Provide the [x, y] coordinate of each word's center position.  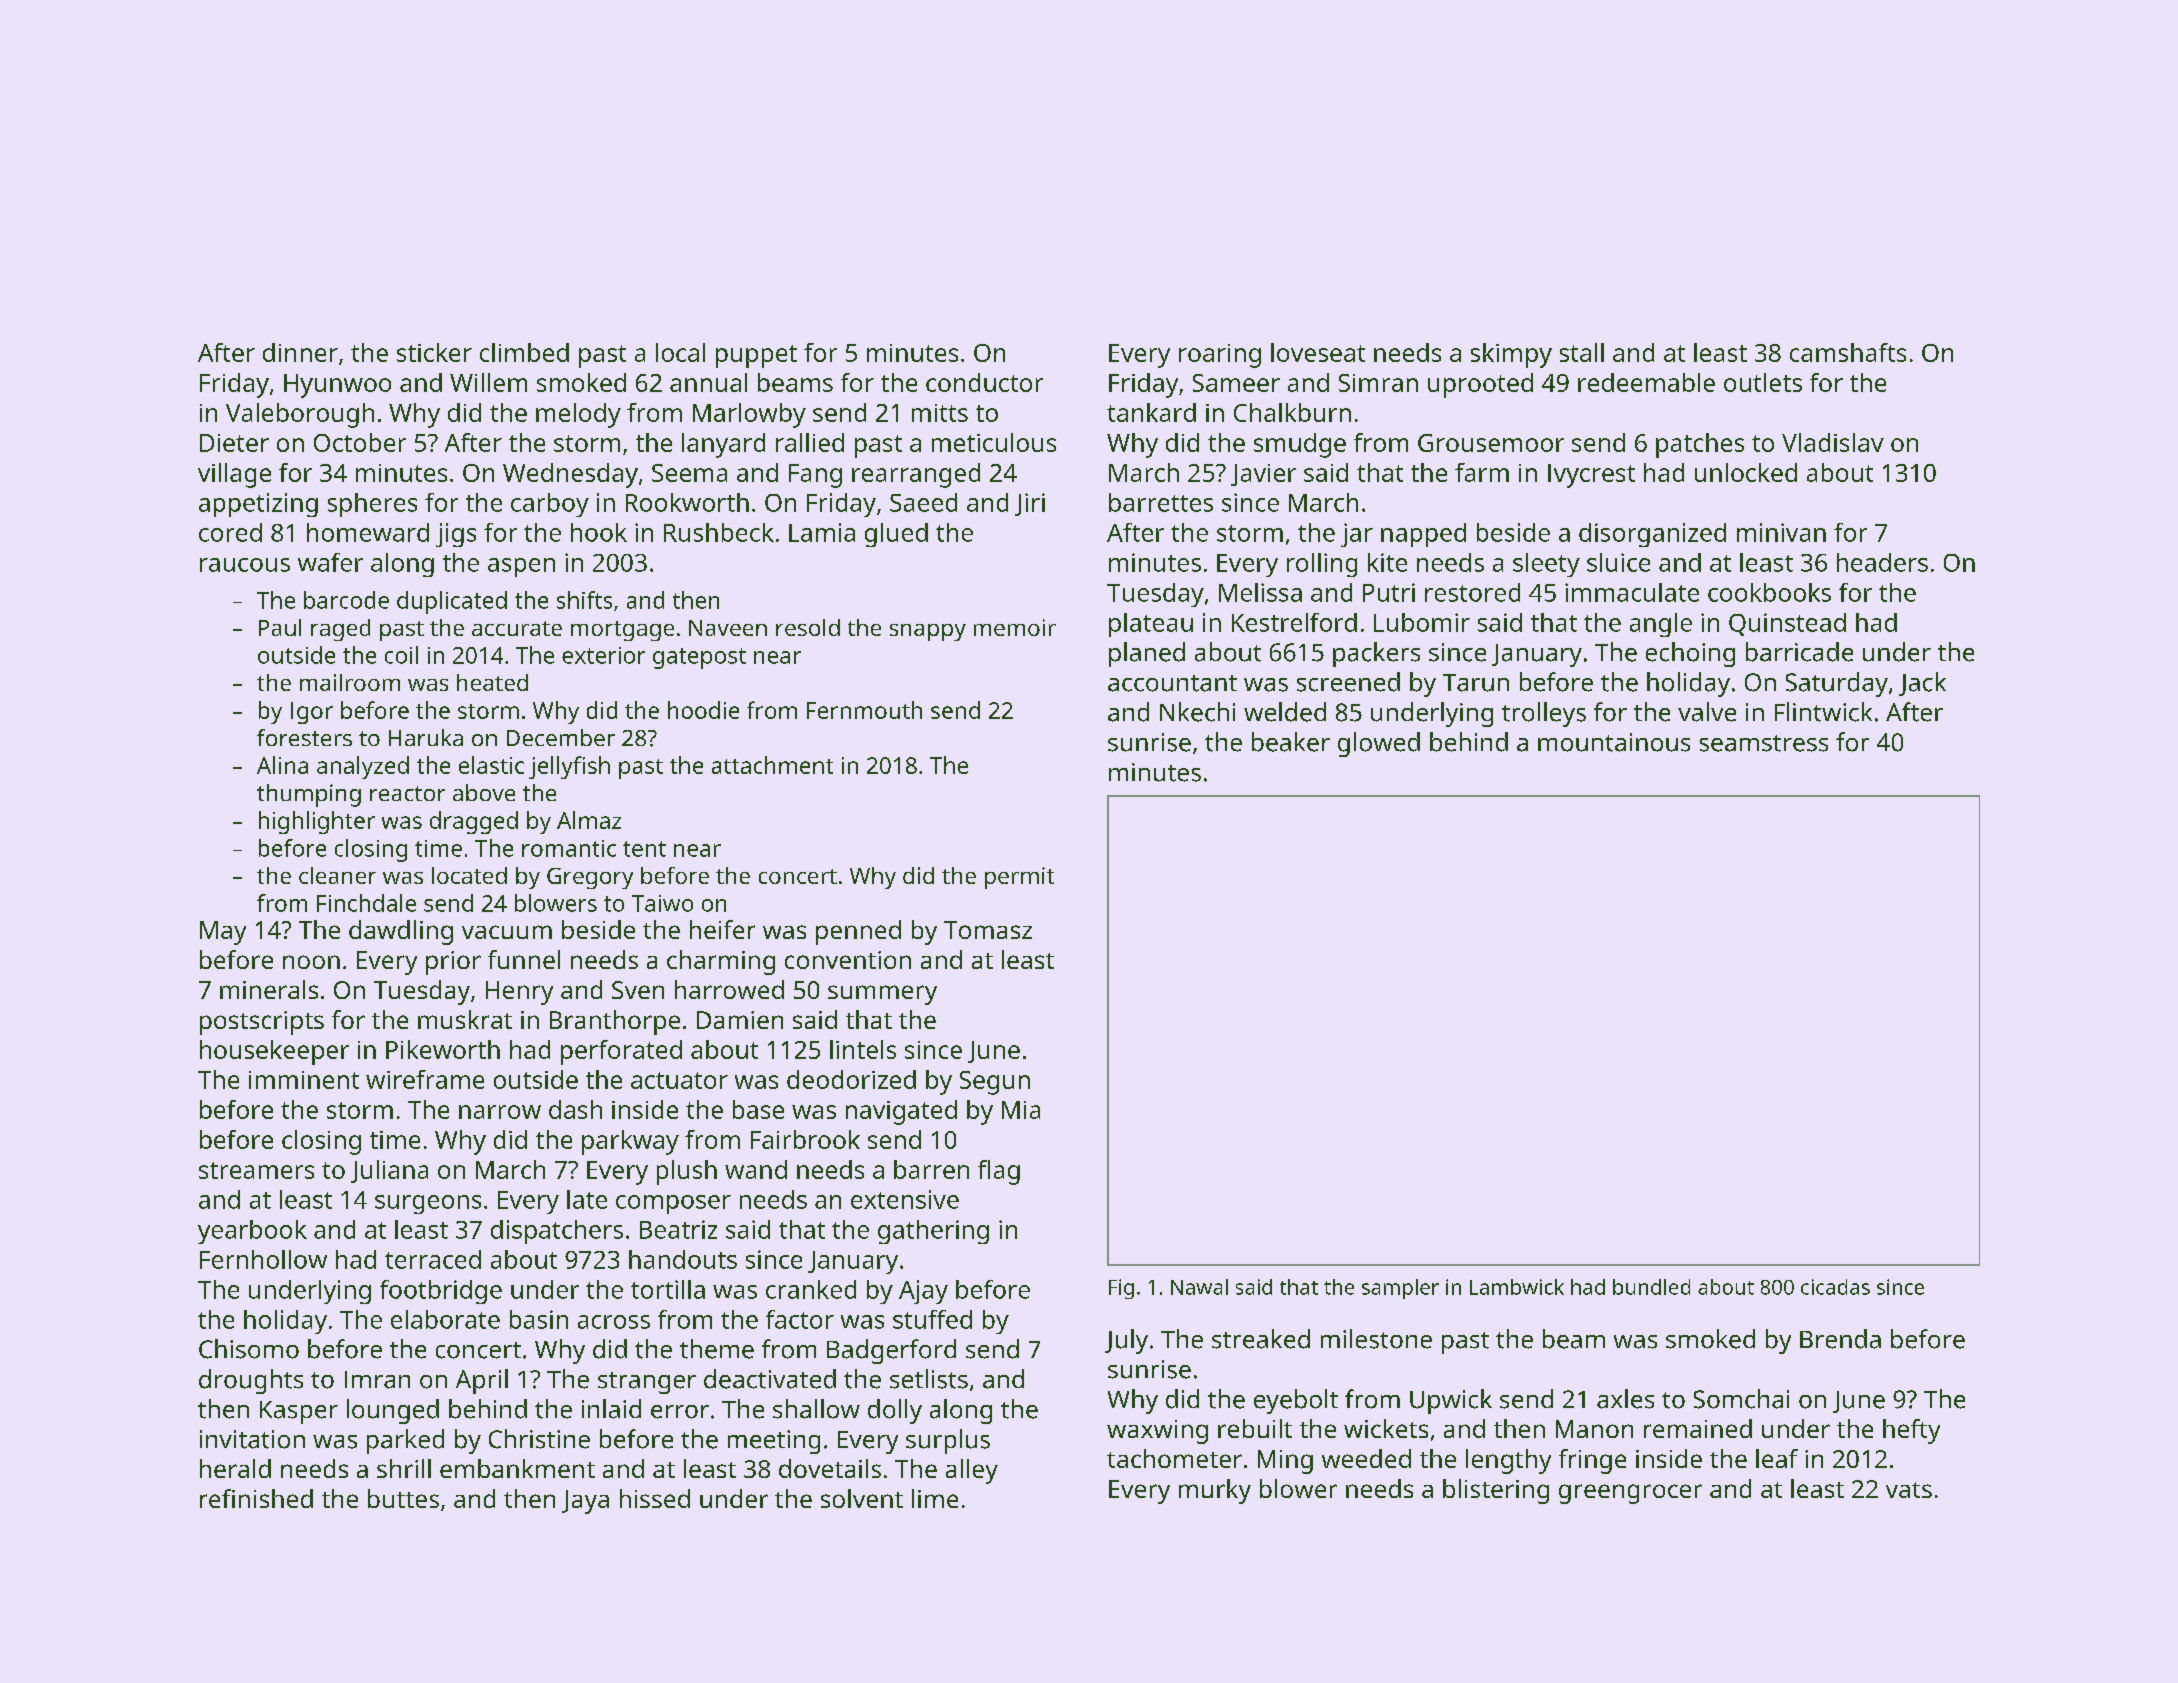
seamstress [1764, 743]
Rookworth [687, 502]
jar [1357, 535]
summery [882, 995]
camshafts [1848, 352]
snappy [928, 632]
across [614, 1322]
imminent [304, 1080]
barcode [346, 600]
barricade [1799, 652]
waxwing [1157, 1432]
